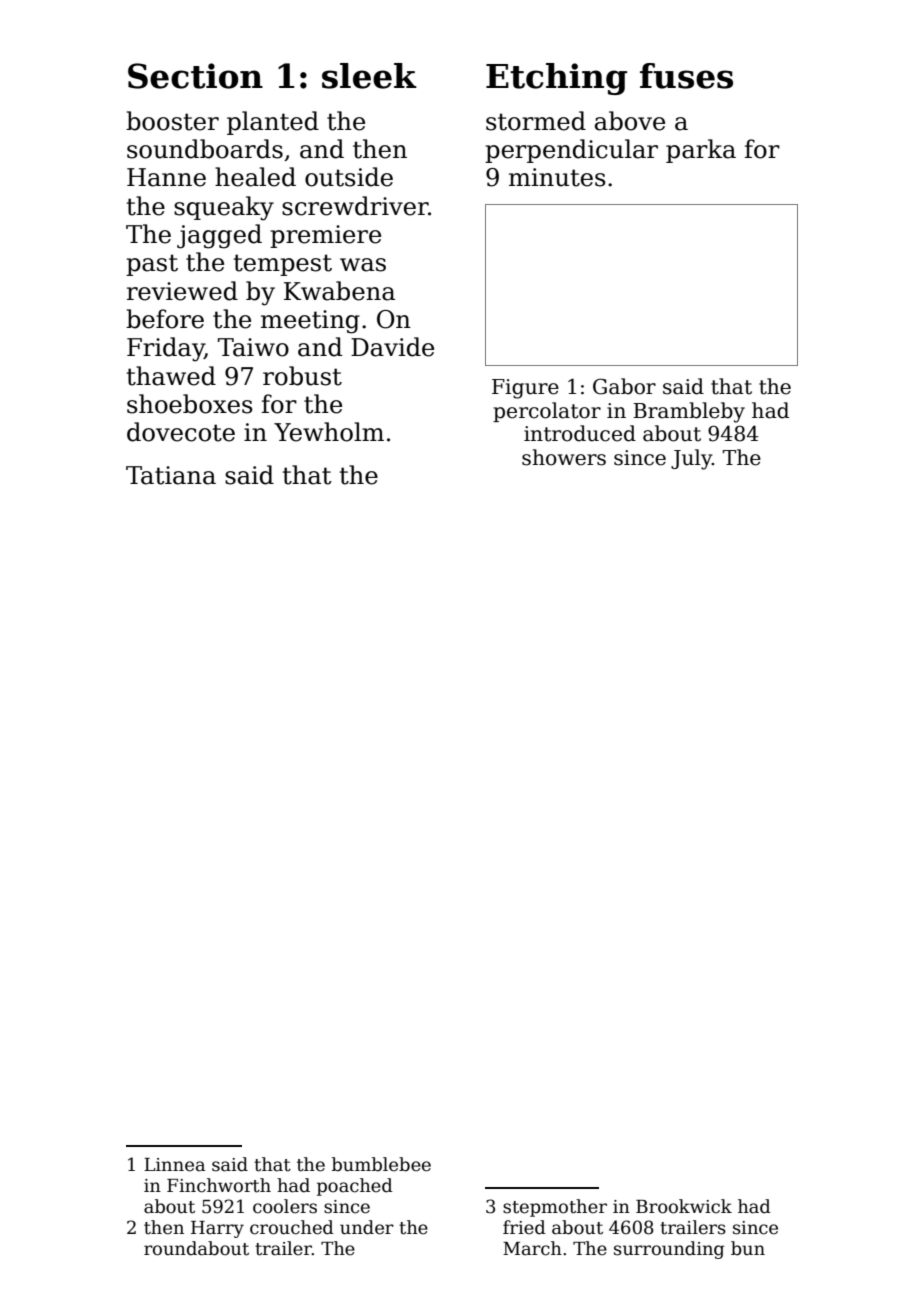 The image size is (924, 1311). Describe the element at coordinates (355, 1187) in the page. I see `poached` at that location.
